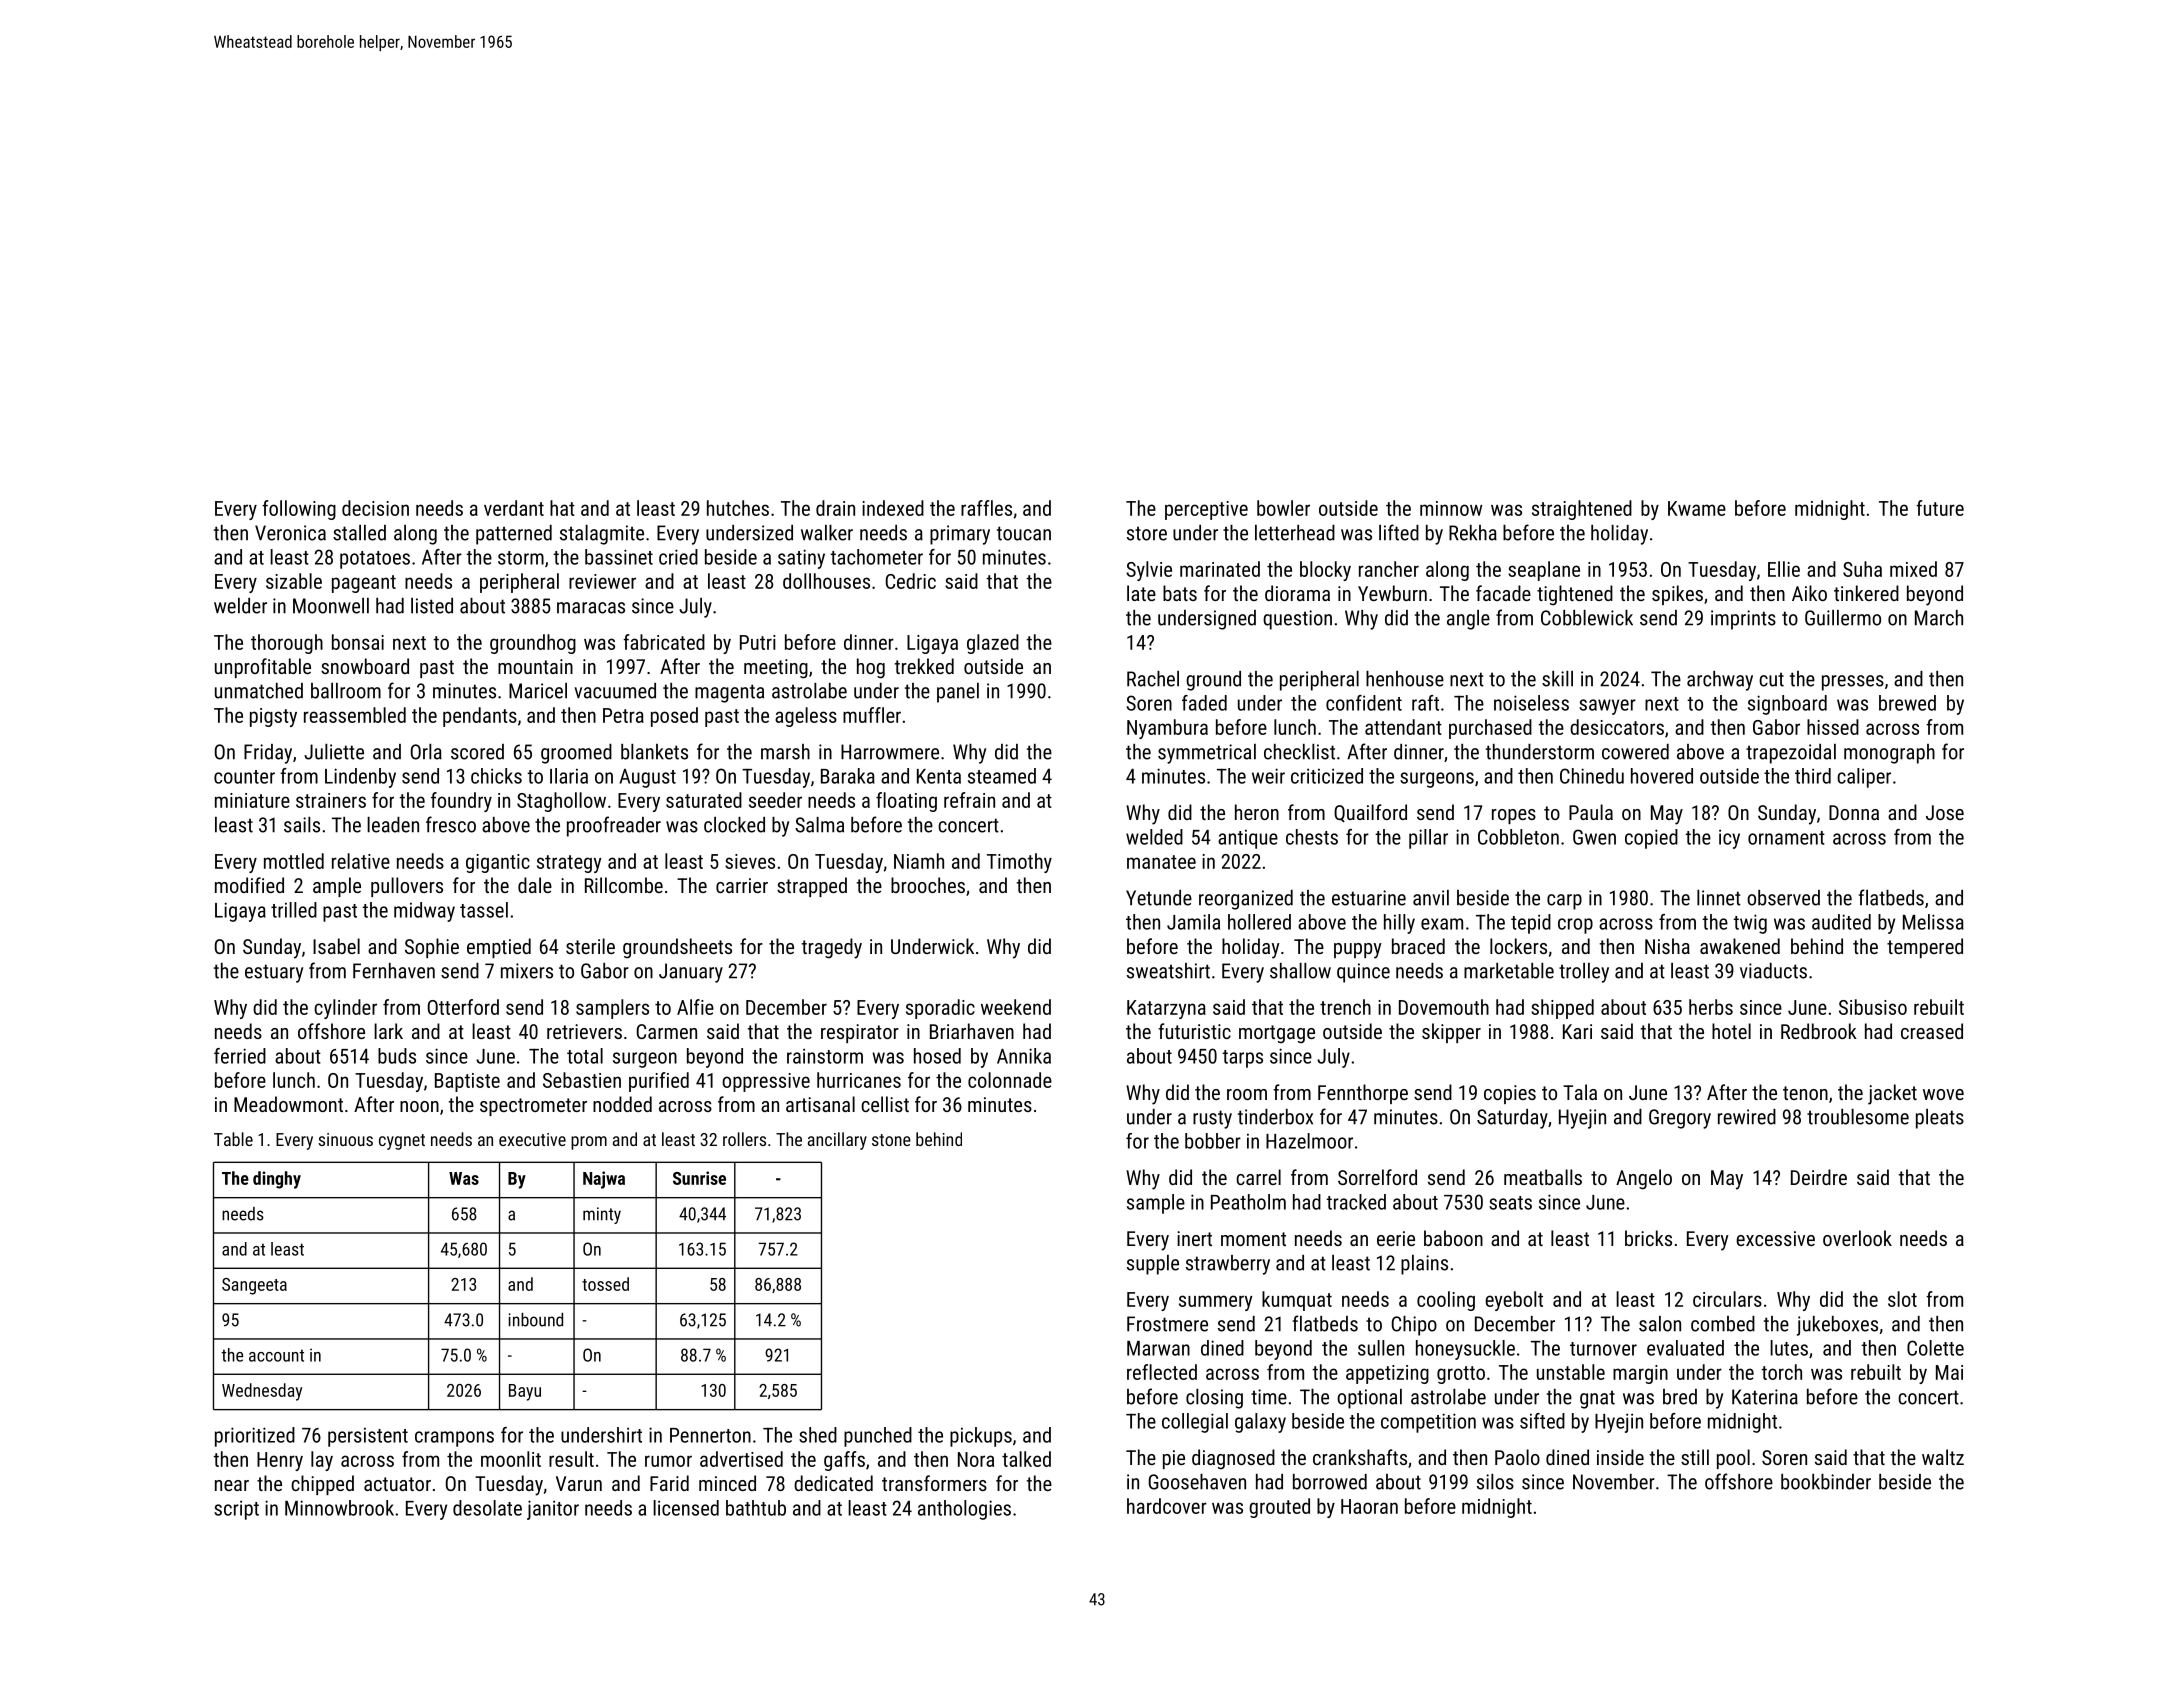 The image size is (2178, 1683). Describe the element at coordinates (236, 1510) in the image. I see `script` at that location.
